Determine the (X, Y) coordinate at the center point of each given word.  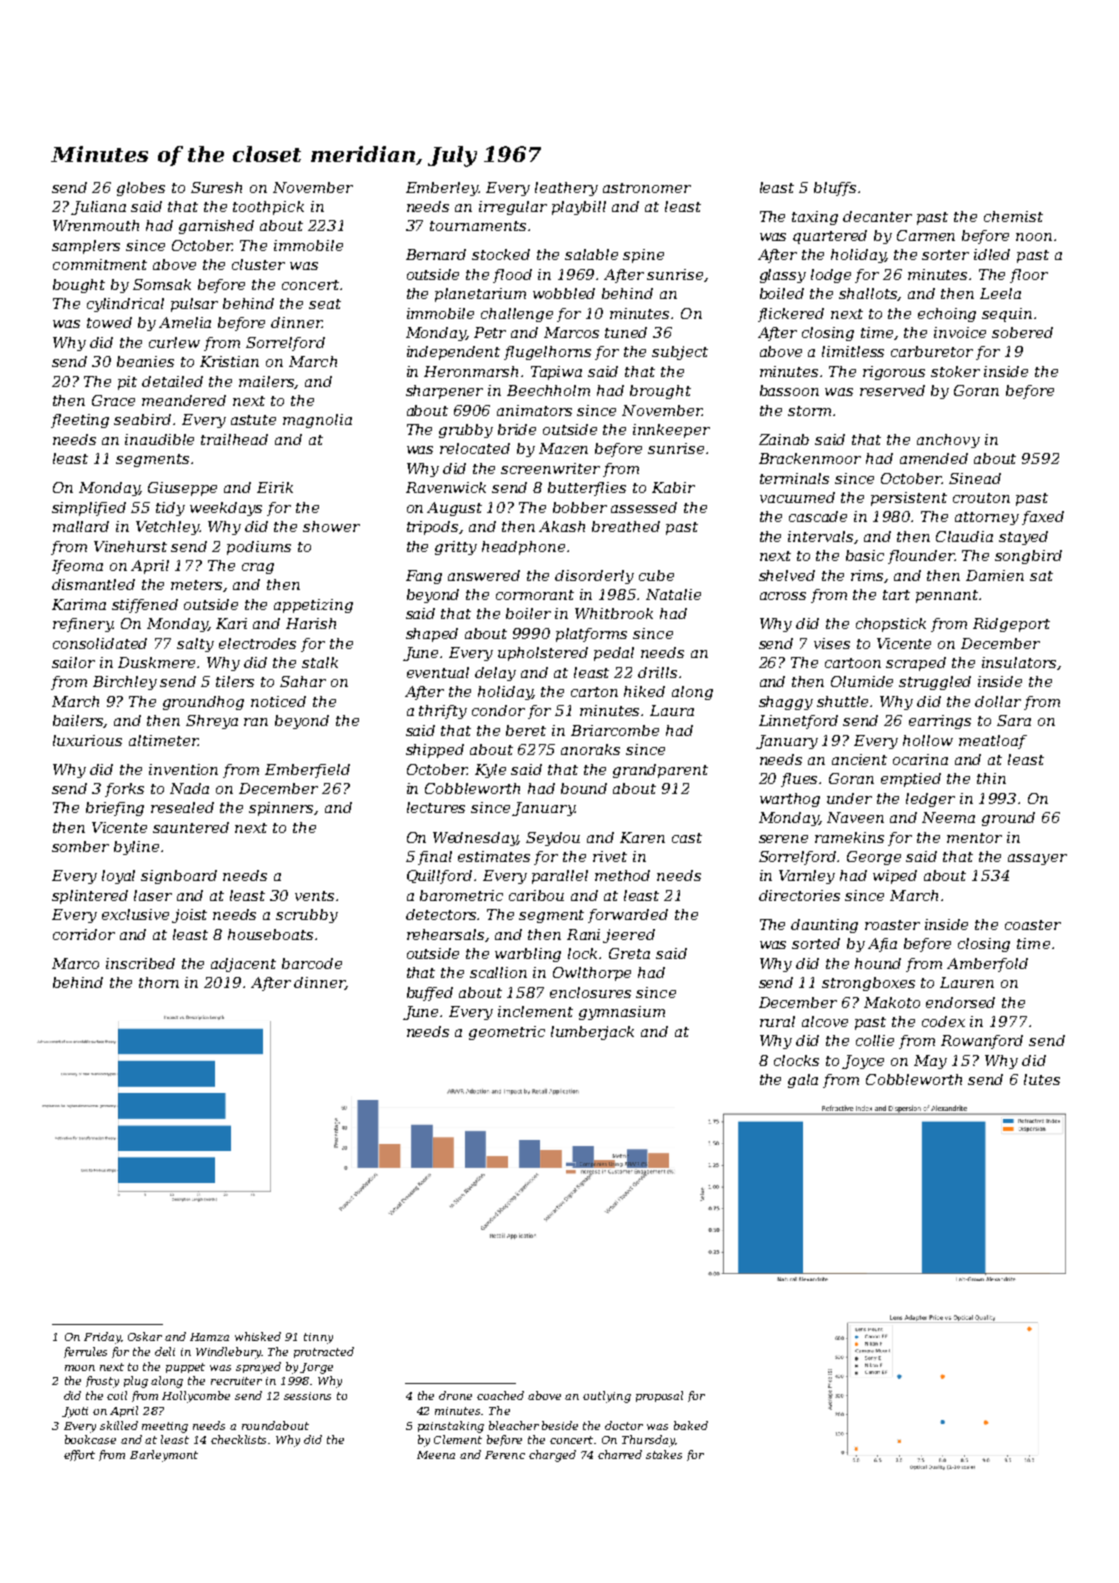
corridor (84, 934)
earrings (940, 722)
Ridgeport (1011, 625)
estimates (494, 856)
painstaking (451, 1427)
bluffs (835, 189)
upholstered (543, 654)
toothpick (268, 208)
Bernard (436, 254)
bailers (78, 721)
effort (79, 1455)
